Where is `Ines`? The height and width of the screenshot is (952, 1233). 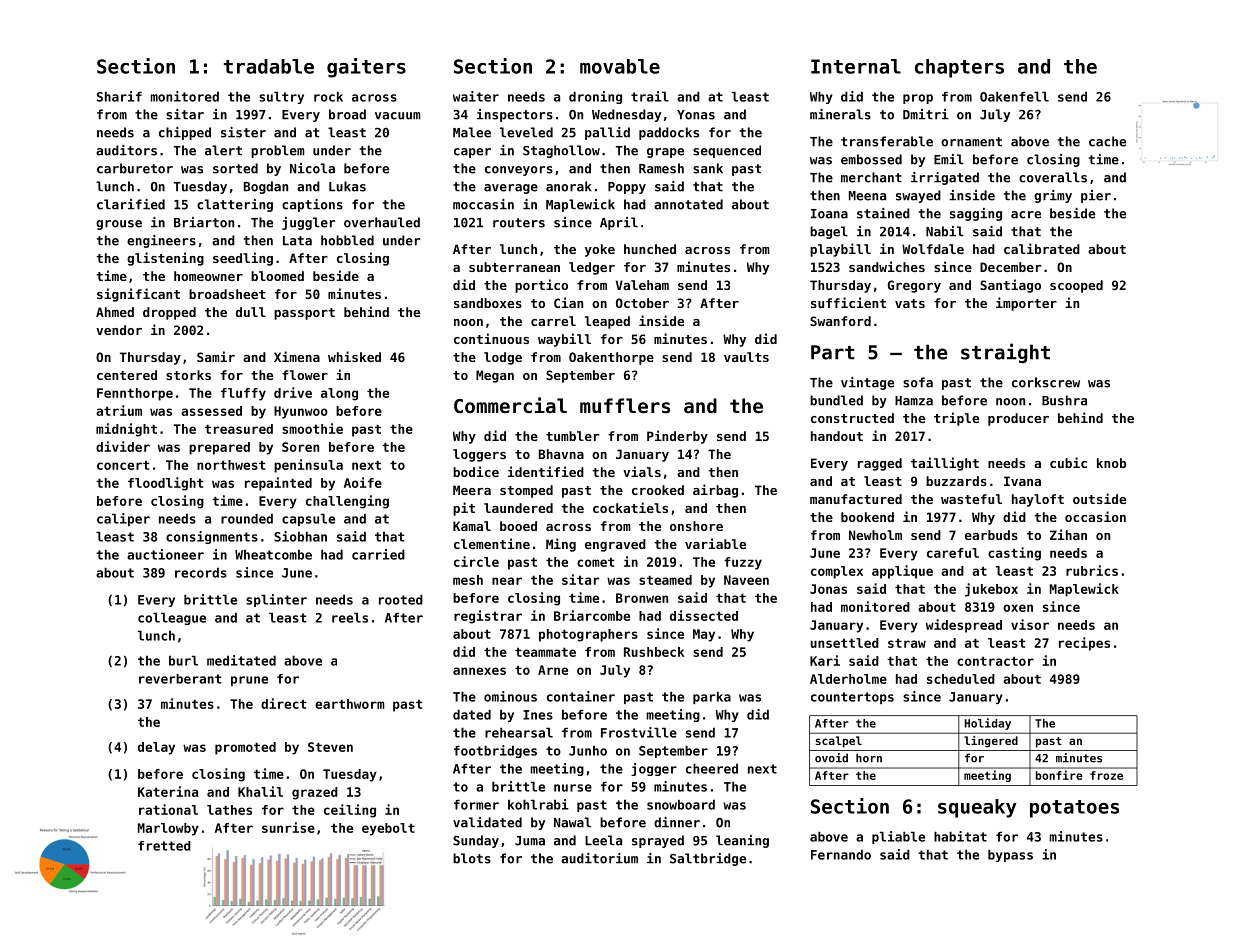 Ines is located at coordinates (538, 715).
